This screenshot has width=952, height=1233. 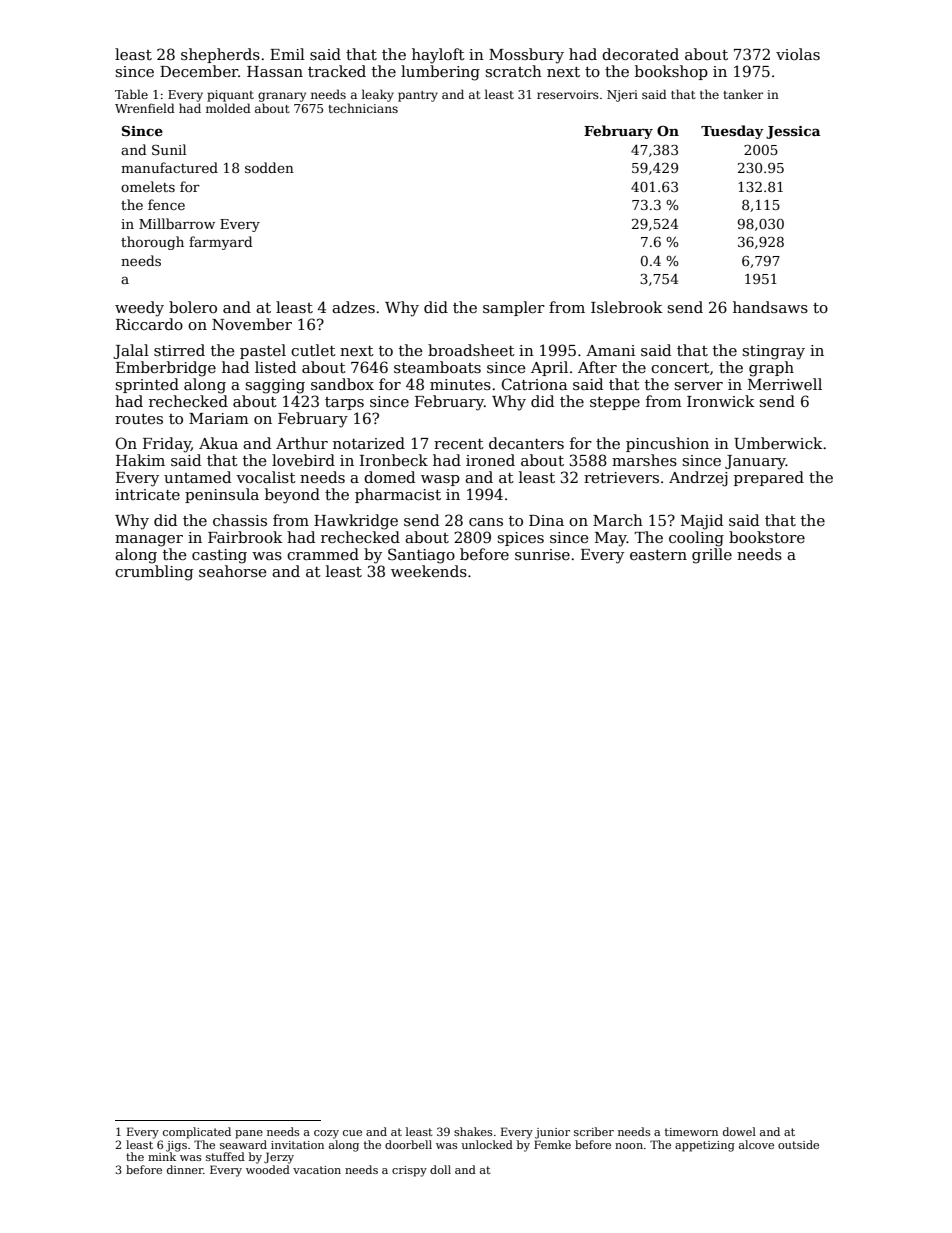 I want to click on doll, so click(x=440, y=1169).
